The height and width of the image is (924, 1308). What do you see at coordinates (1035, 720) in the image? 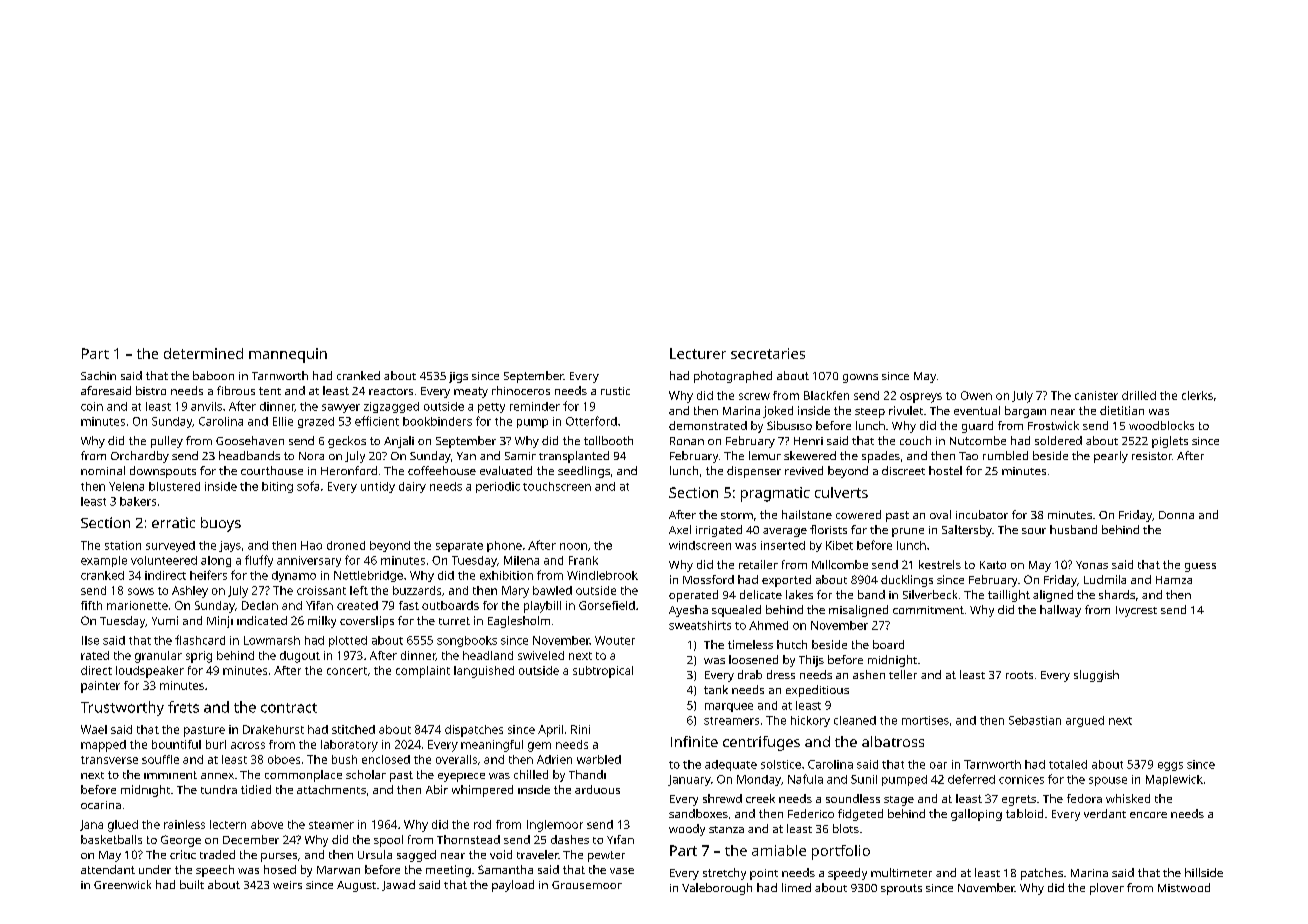
I see `Sebastian` at bounding box center [1035, 720].
